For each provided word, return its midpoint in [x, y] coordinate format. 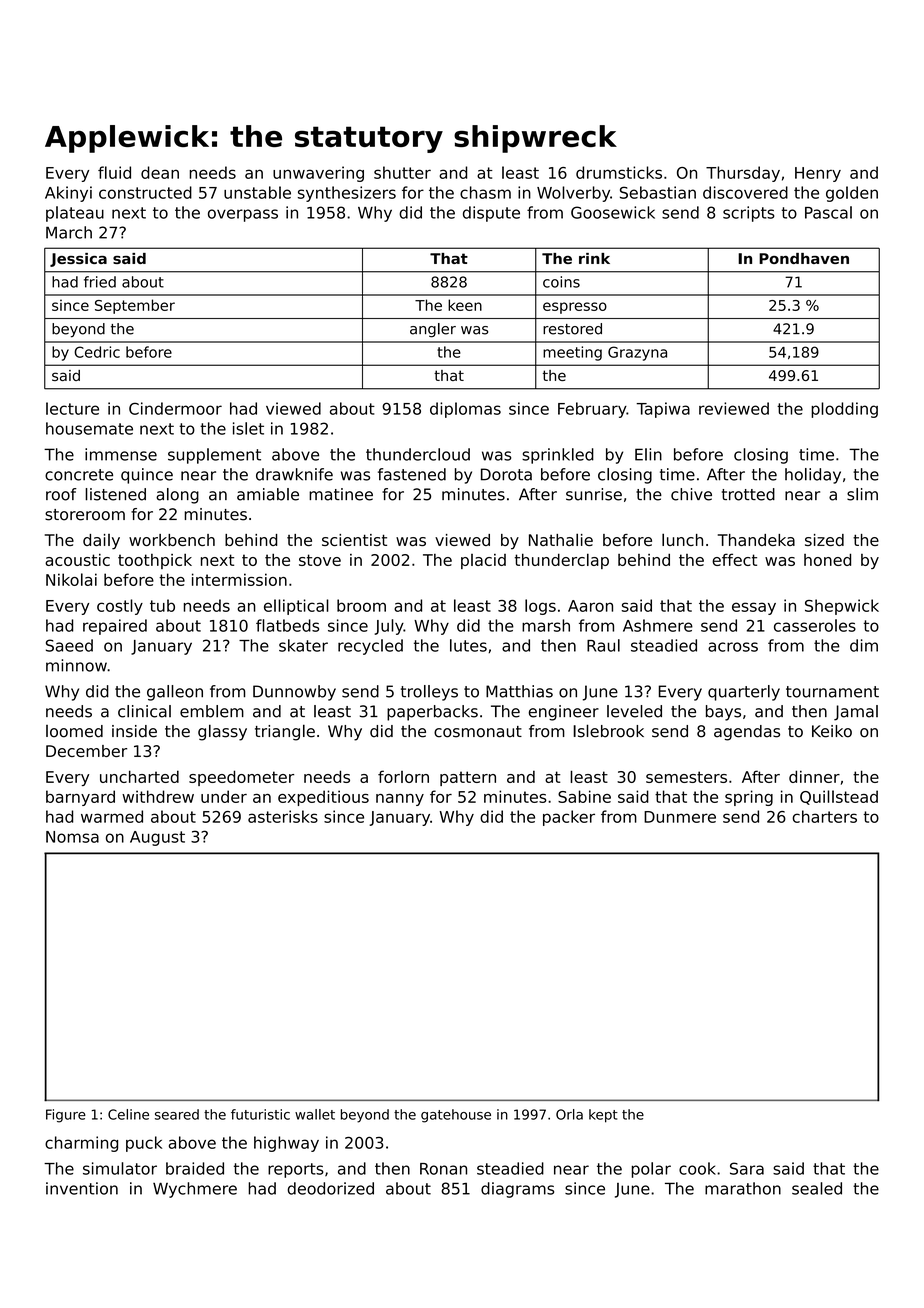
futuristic [260, 1114]
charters [824, 816]
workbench [172, 540]
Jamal [856, 713]
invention [82, 1188]
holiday [813, 476]
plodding [844, 410]
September [135, 306]
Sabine [584, 796]
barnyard [80, 798]
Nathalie [561, 539]
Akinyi [68, 194]
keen [465, 305]
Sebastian [658, 192]
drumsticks [619, 172]
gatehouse [456, 1116]
